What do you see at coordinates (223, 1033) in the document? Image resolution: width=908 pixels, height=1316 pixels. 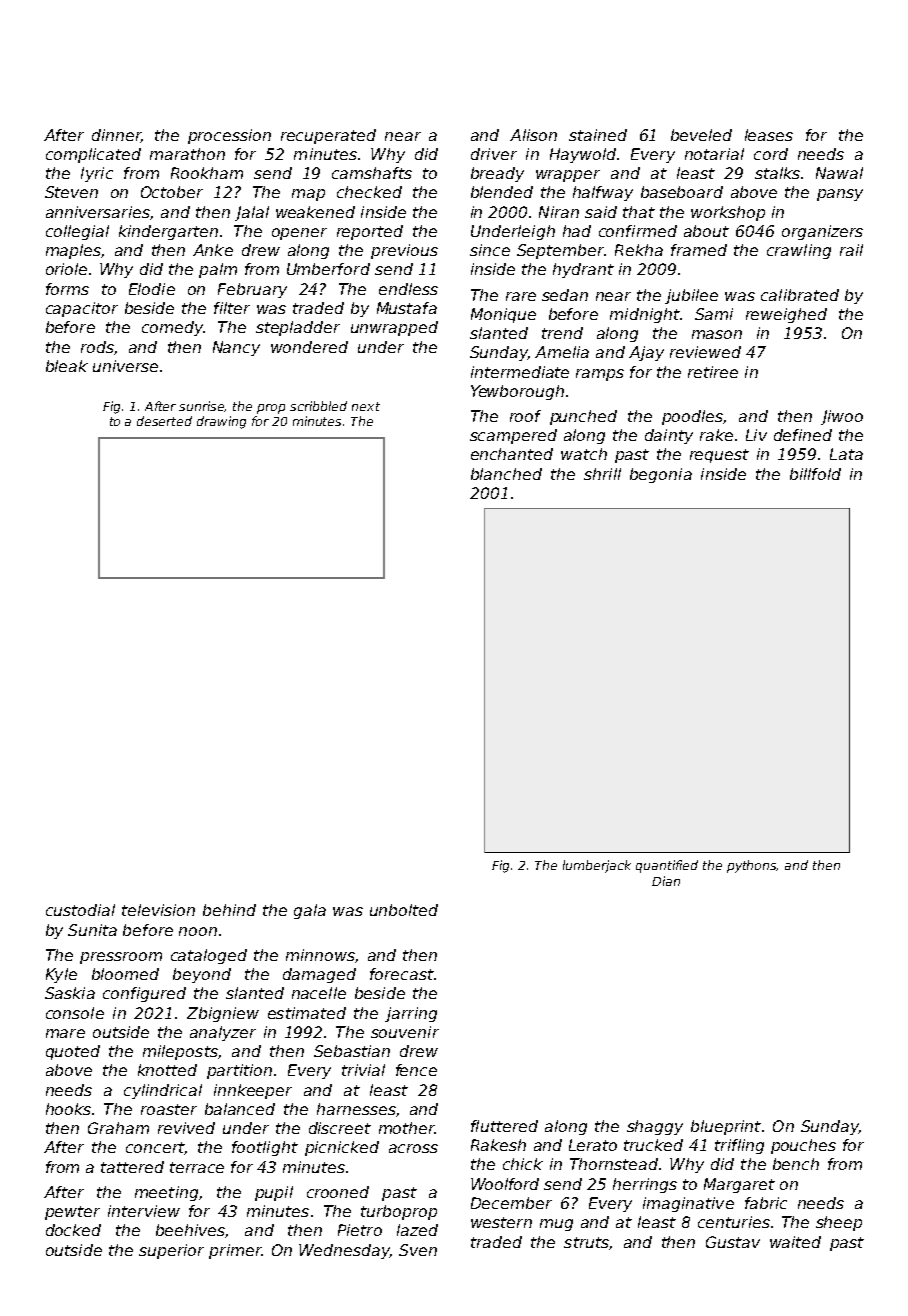 I see `analyzer` at bounding box center [223, 1033].
